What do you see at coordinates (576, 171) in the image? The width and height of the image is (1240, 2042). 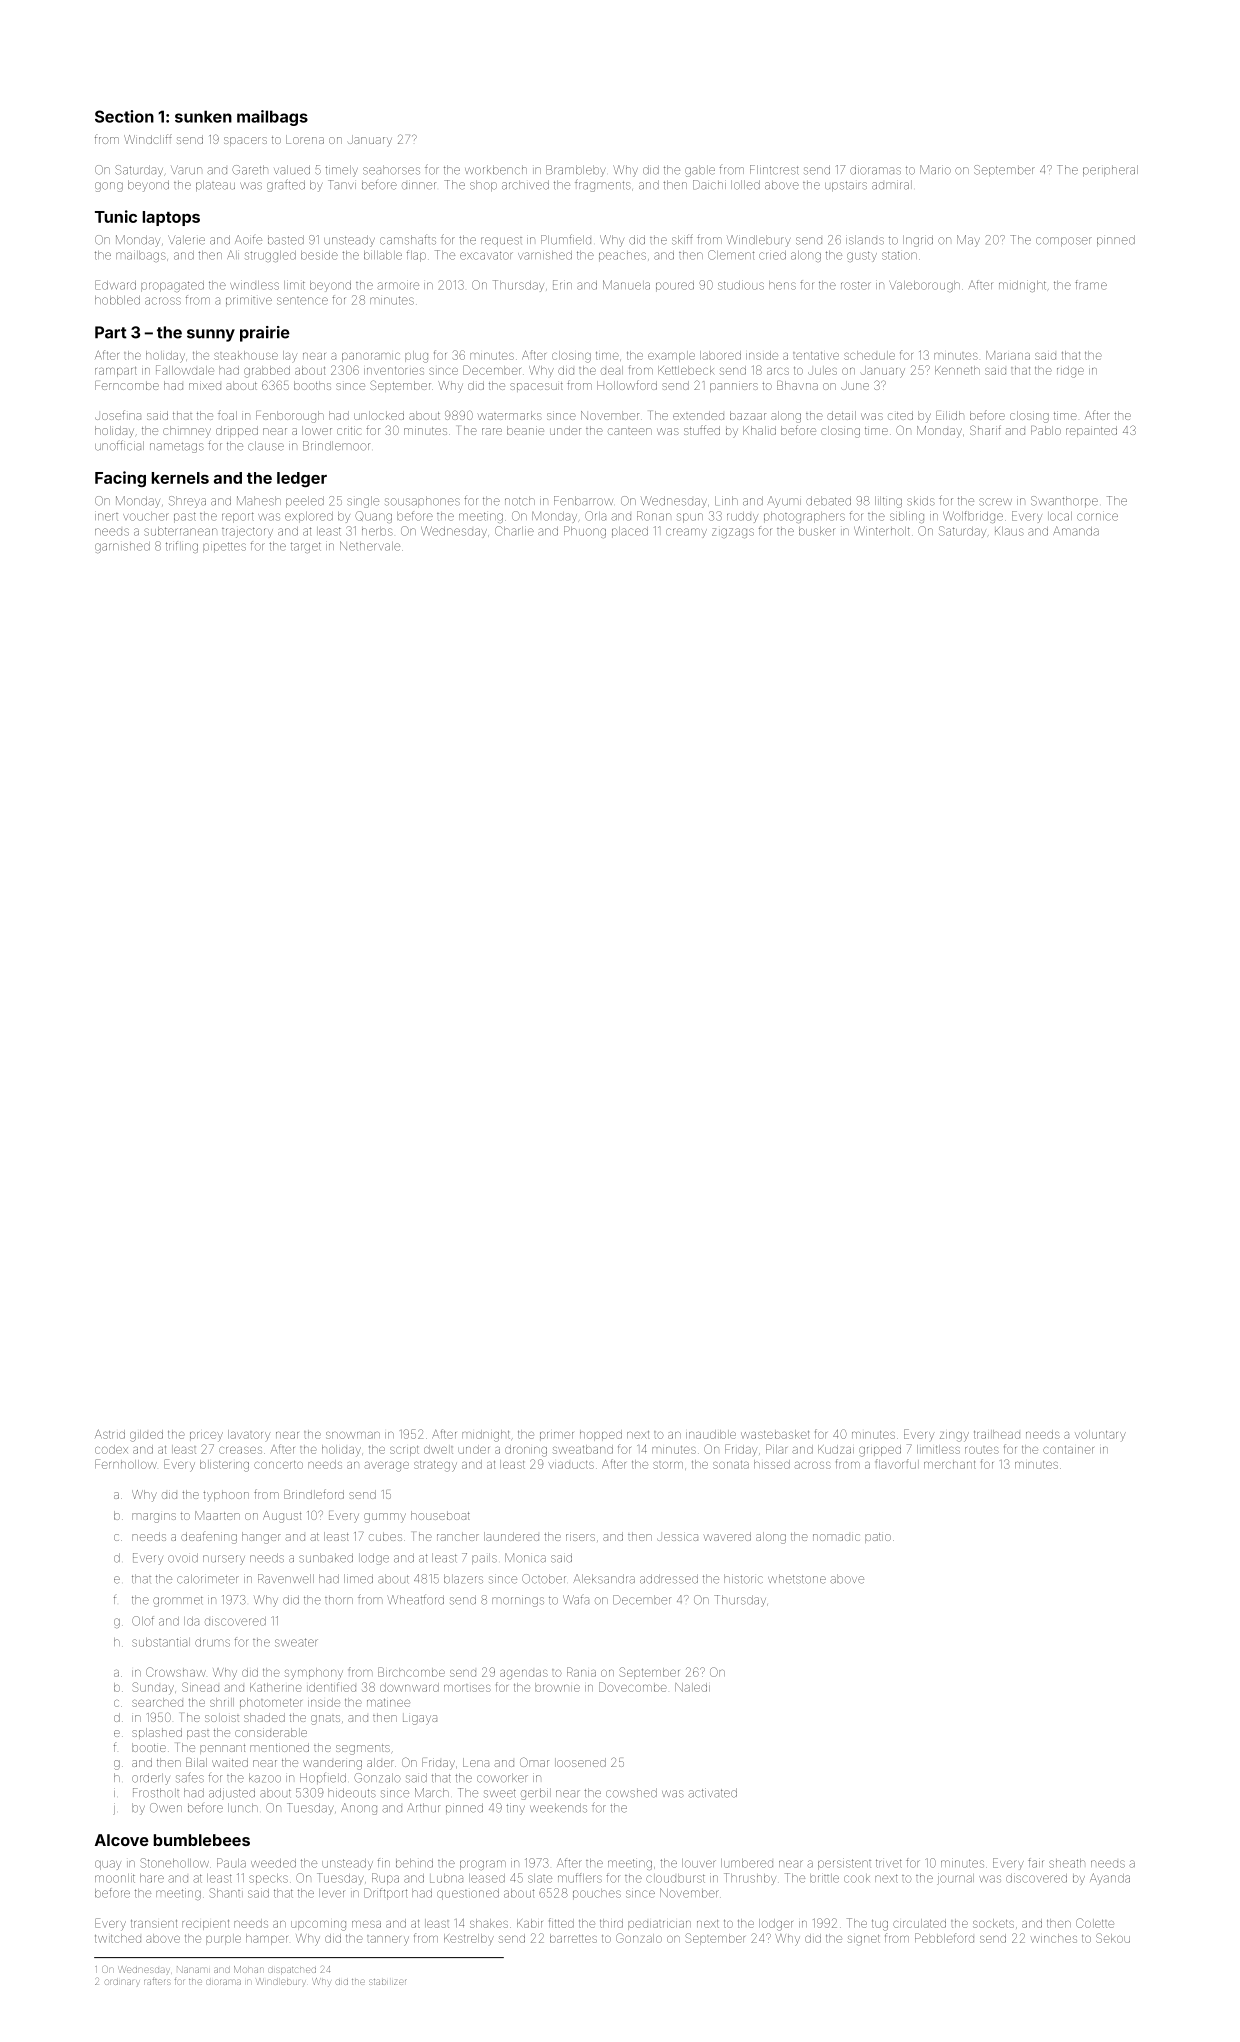 I see `Brambleby` at bounding box center [576, 171].
